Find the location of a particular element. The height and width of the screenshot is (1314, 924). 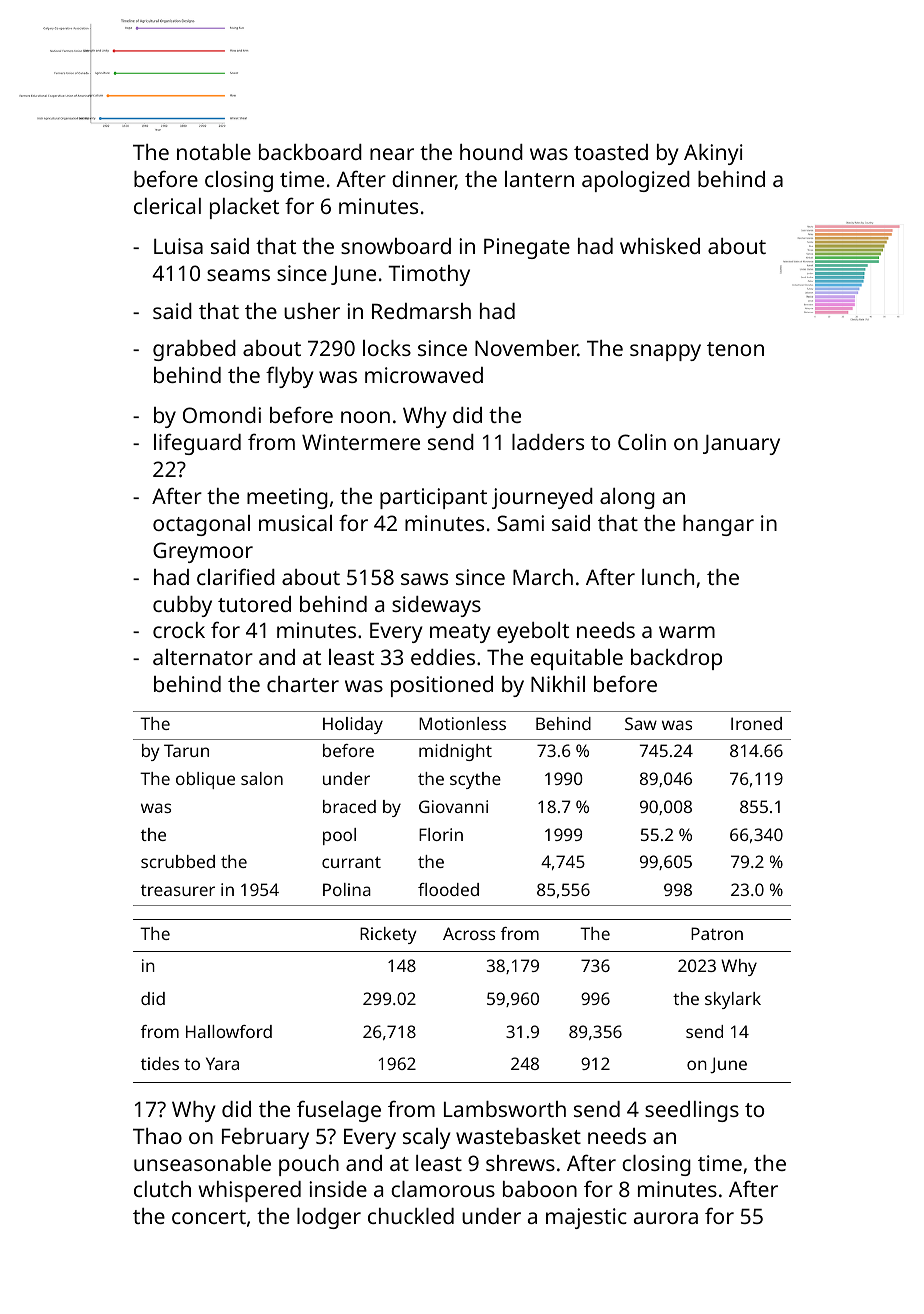

Pinegate is located at coordinates (527, 248).
